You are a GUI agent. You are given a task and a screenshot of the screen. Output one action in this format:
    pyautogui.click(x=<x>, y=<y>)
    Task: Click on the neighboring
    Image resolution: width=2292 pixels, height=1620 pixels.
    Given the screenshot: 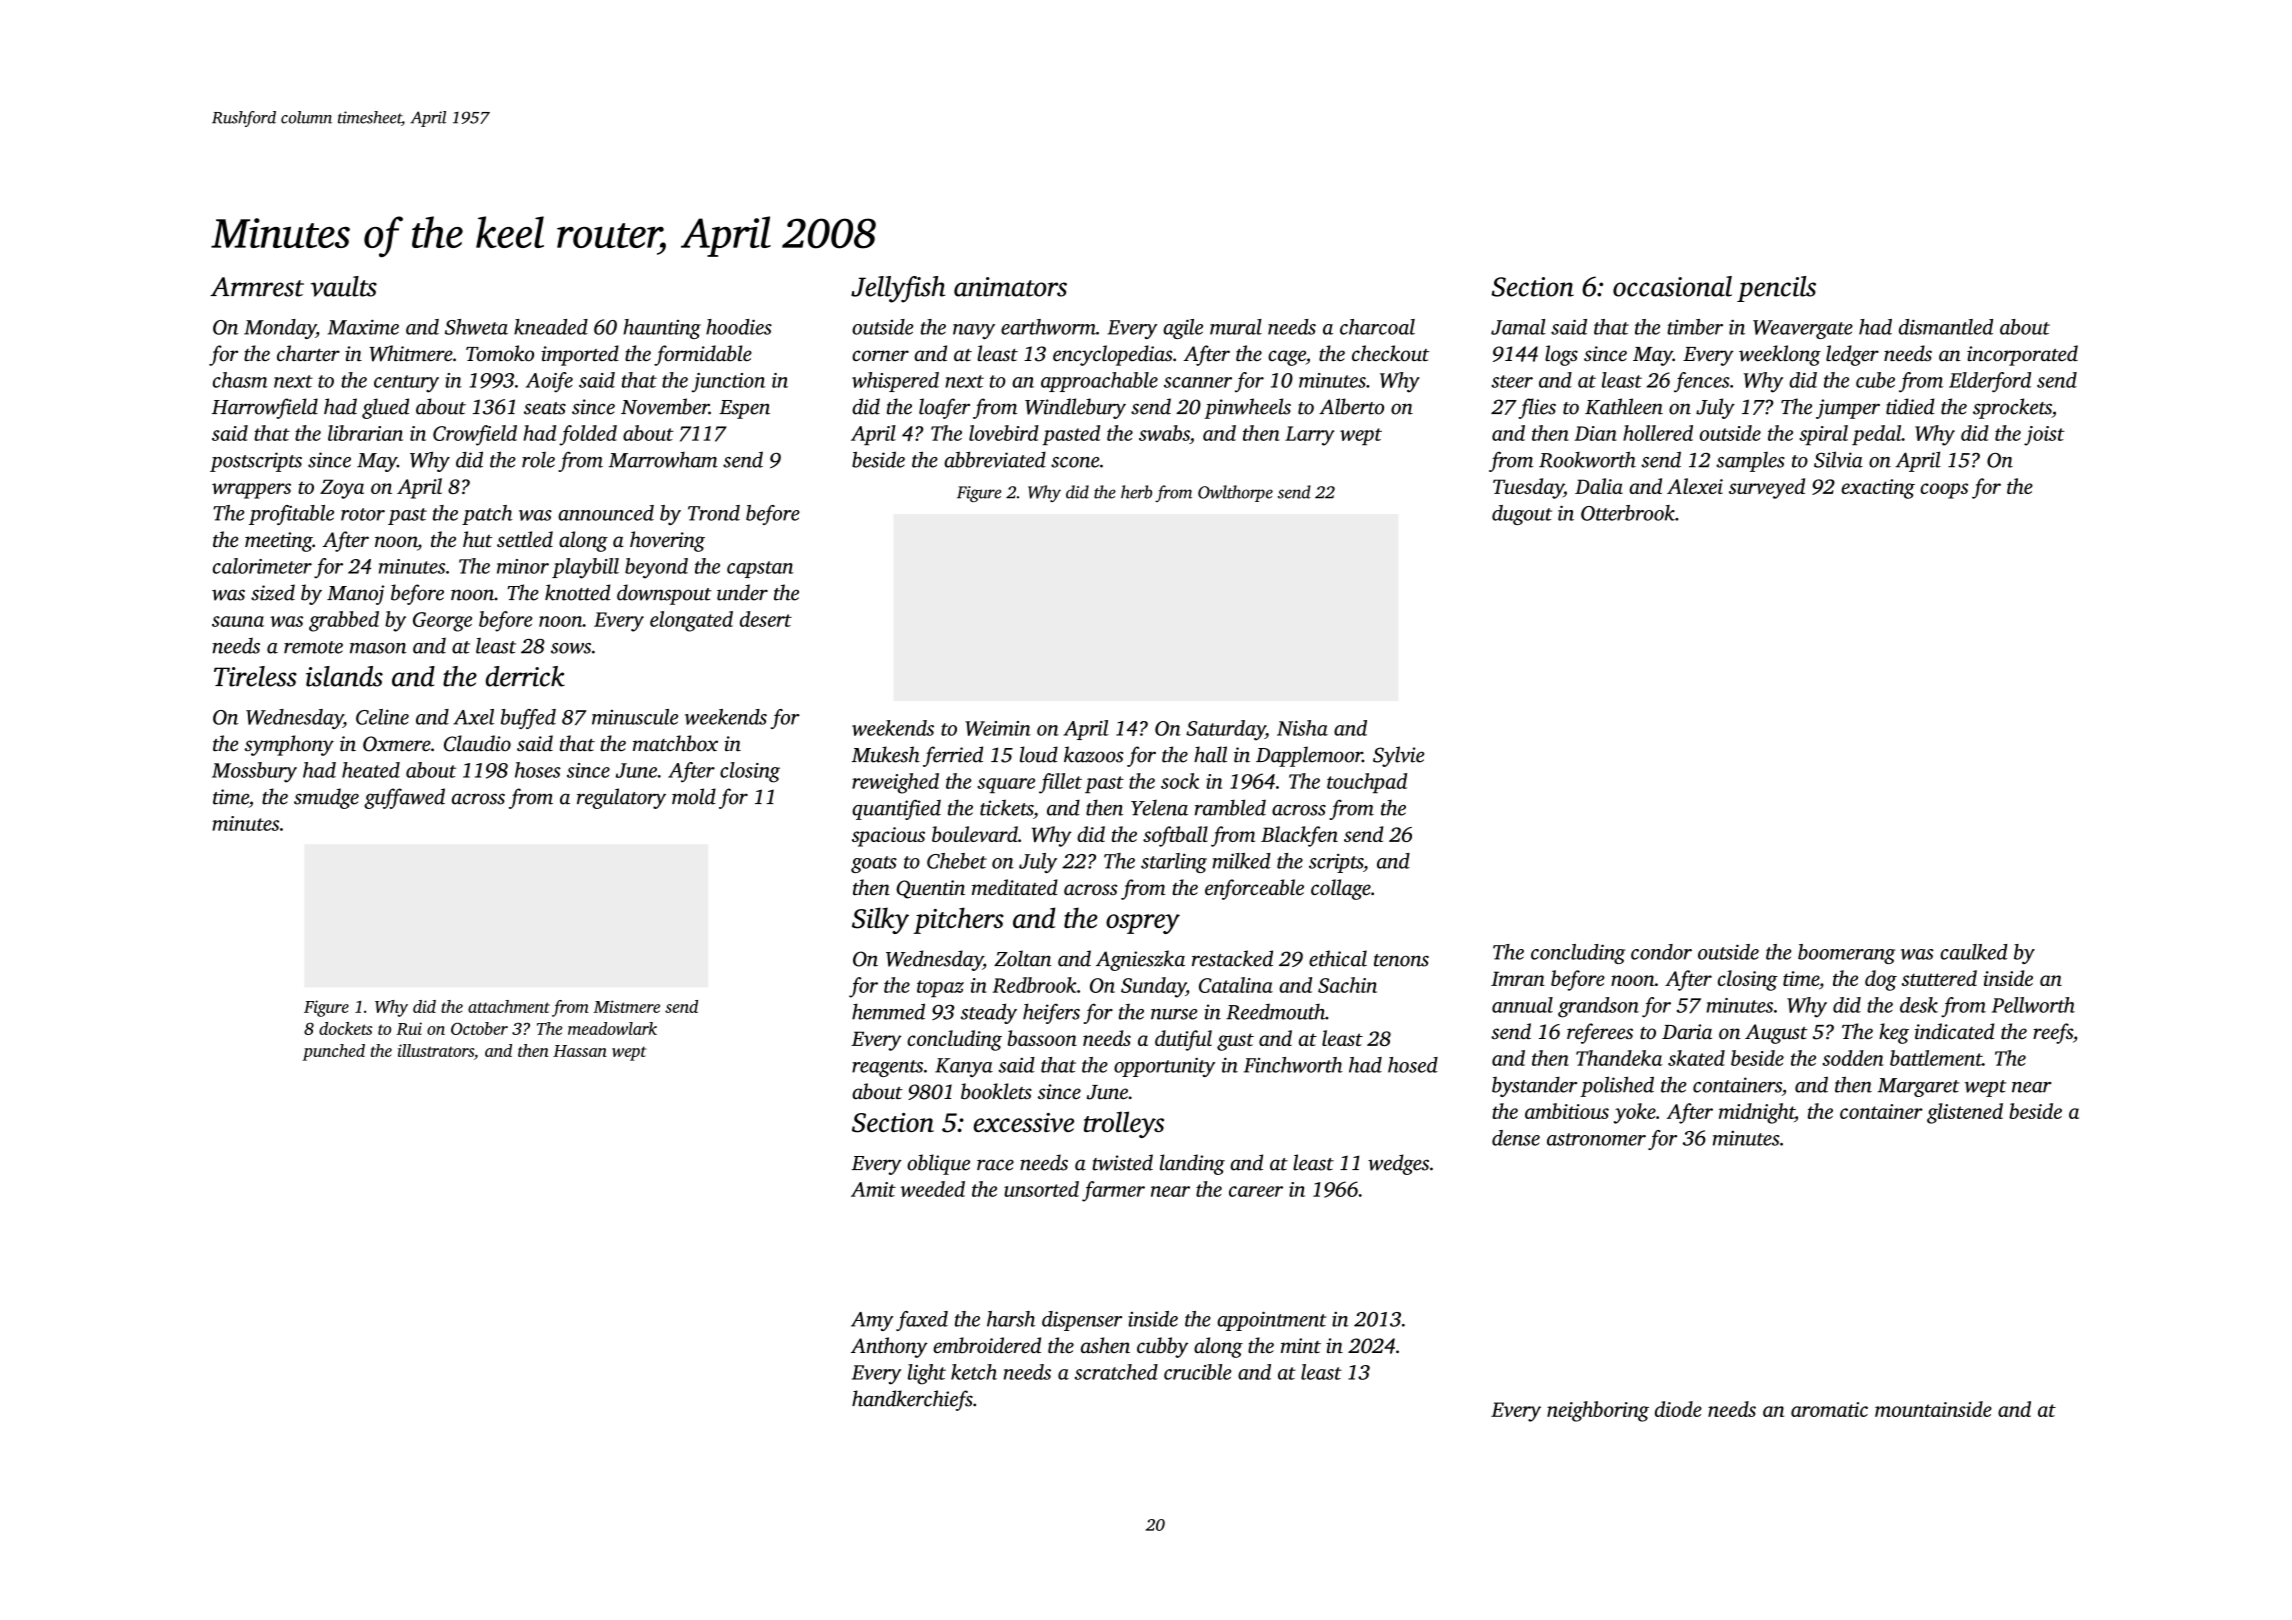 What is the action you would take?
    pyautogui.click(x=1598, y=1411)
